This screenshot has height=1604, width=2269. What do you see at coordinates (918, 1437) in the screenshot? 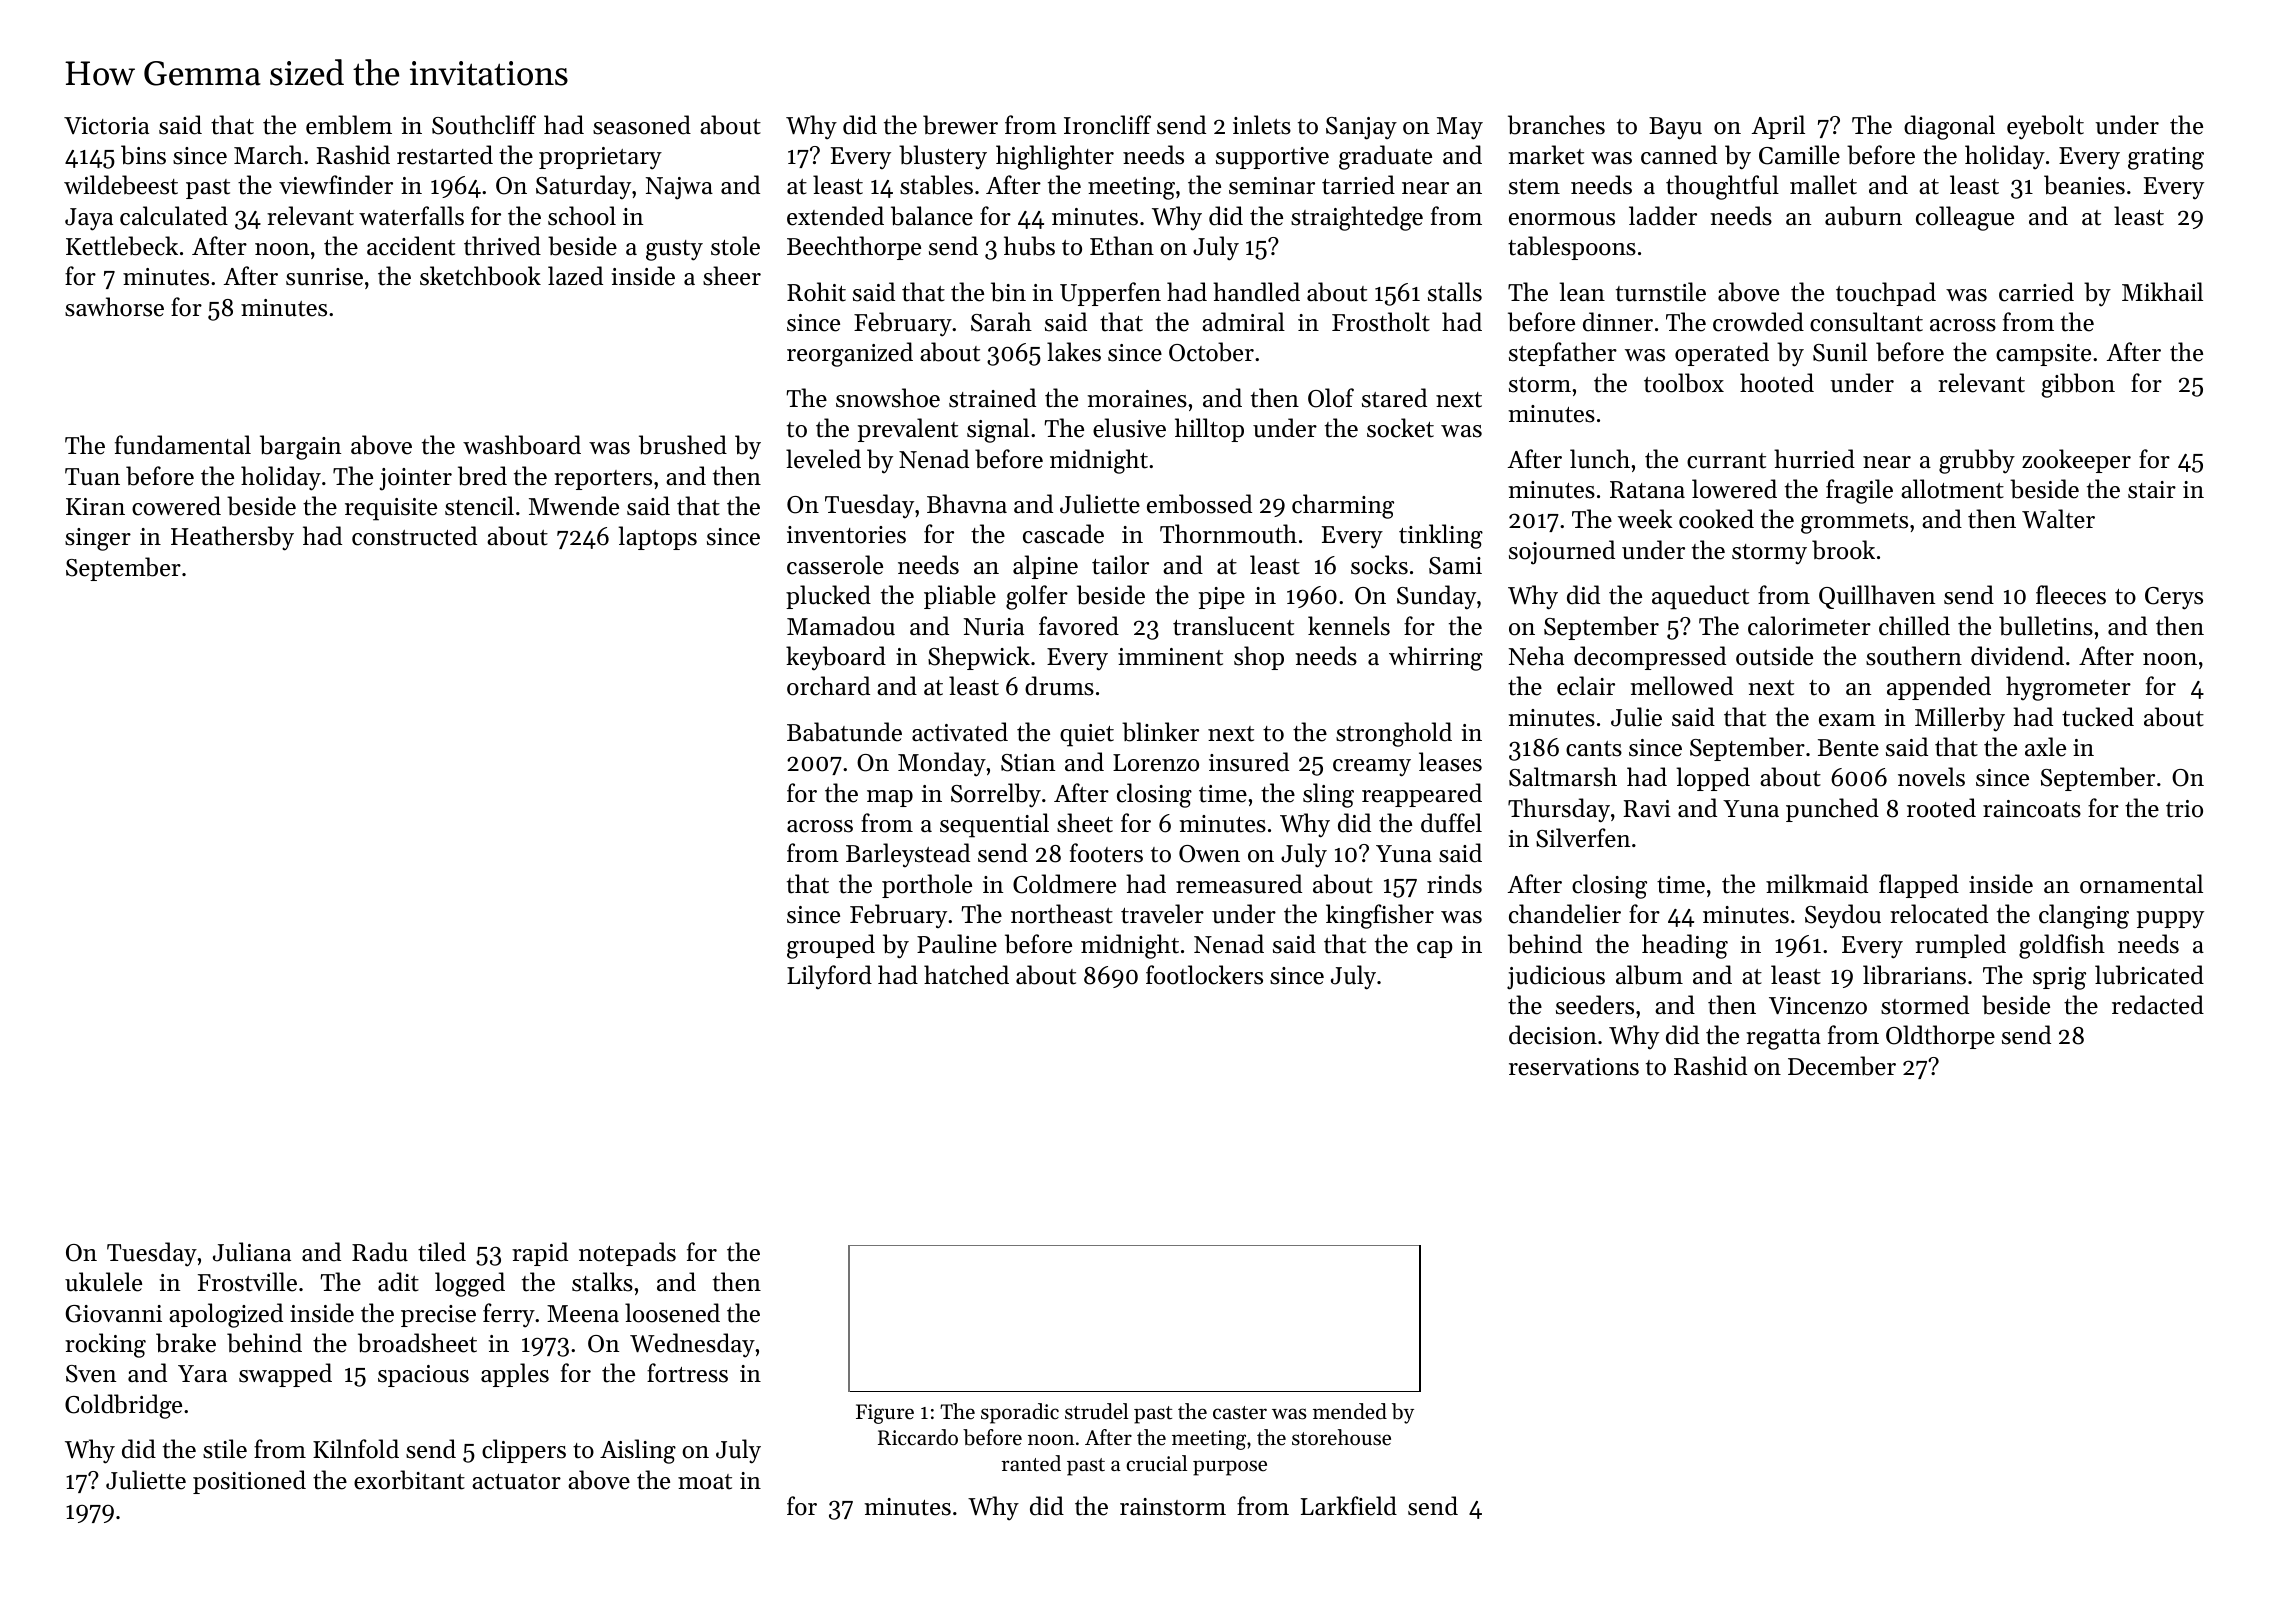
I see `Riccardo` at bounding box center [918, 1437].
